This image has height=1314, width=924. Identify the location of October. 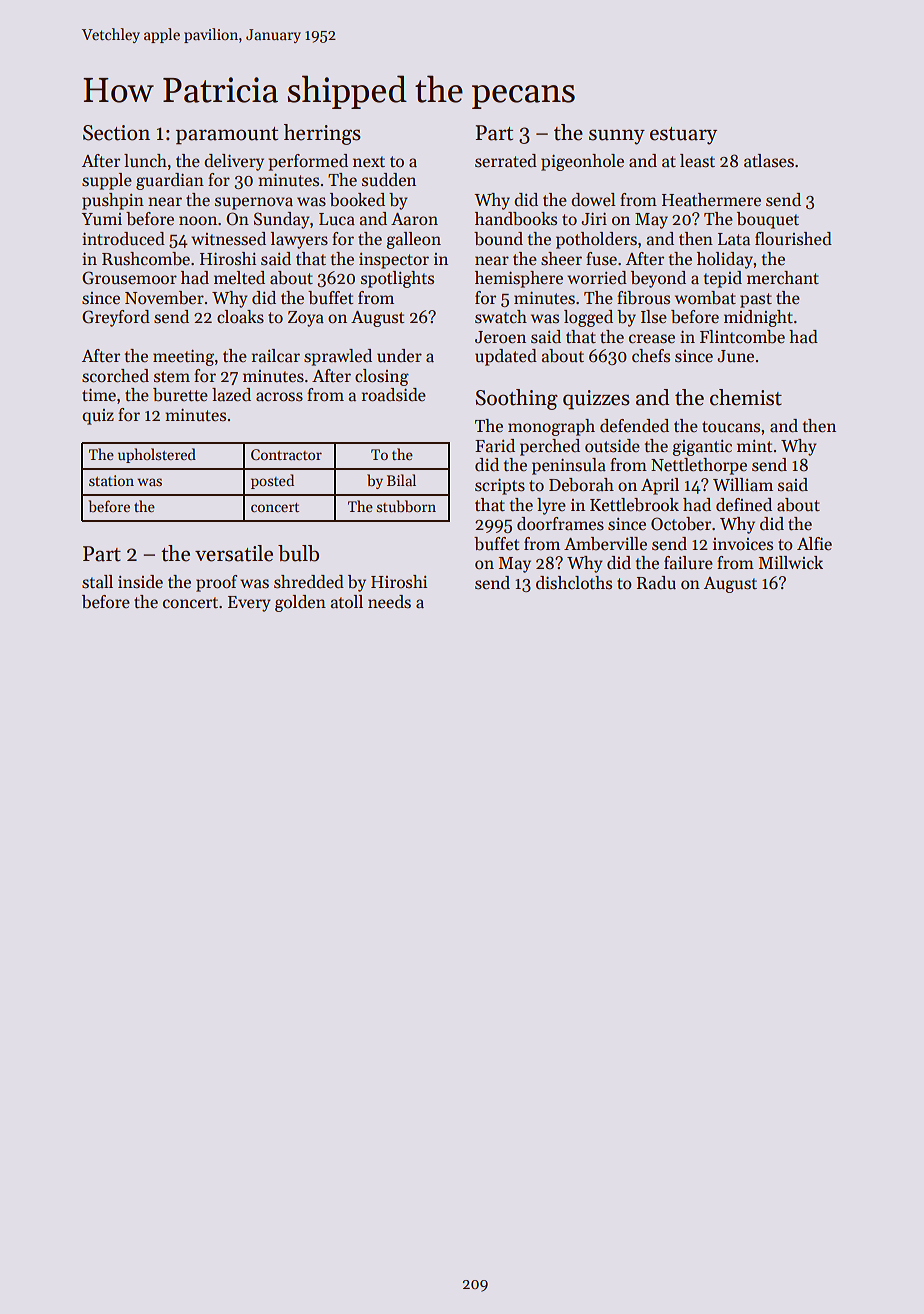
(681, 524).
